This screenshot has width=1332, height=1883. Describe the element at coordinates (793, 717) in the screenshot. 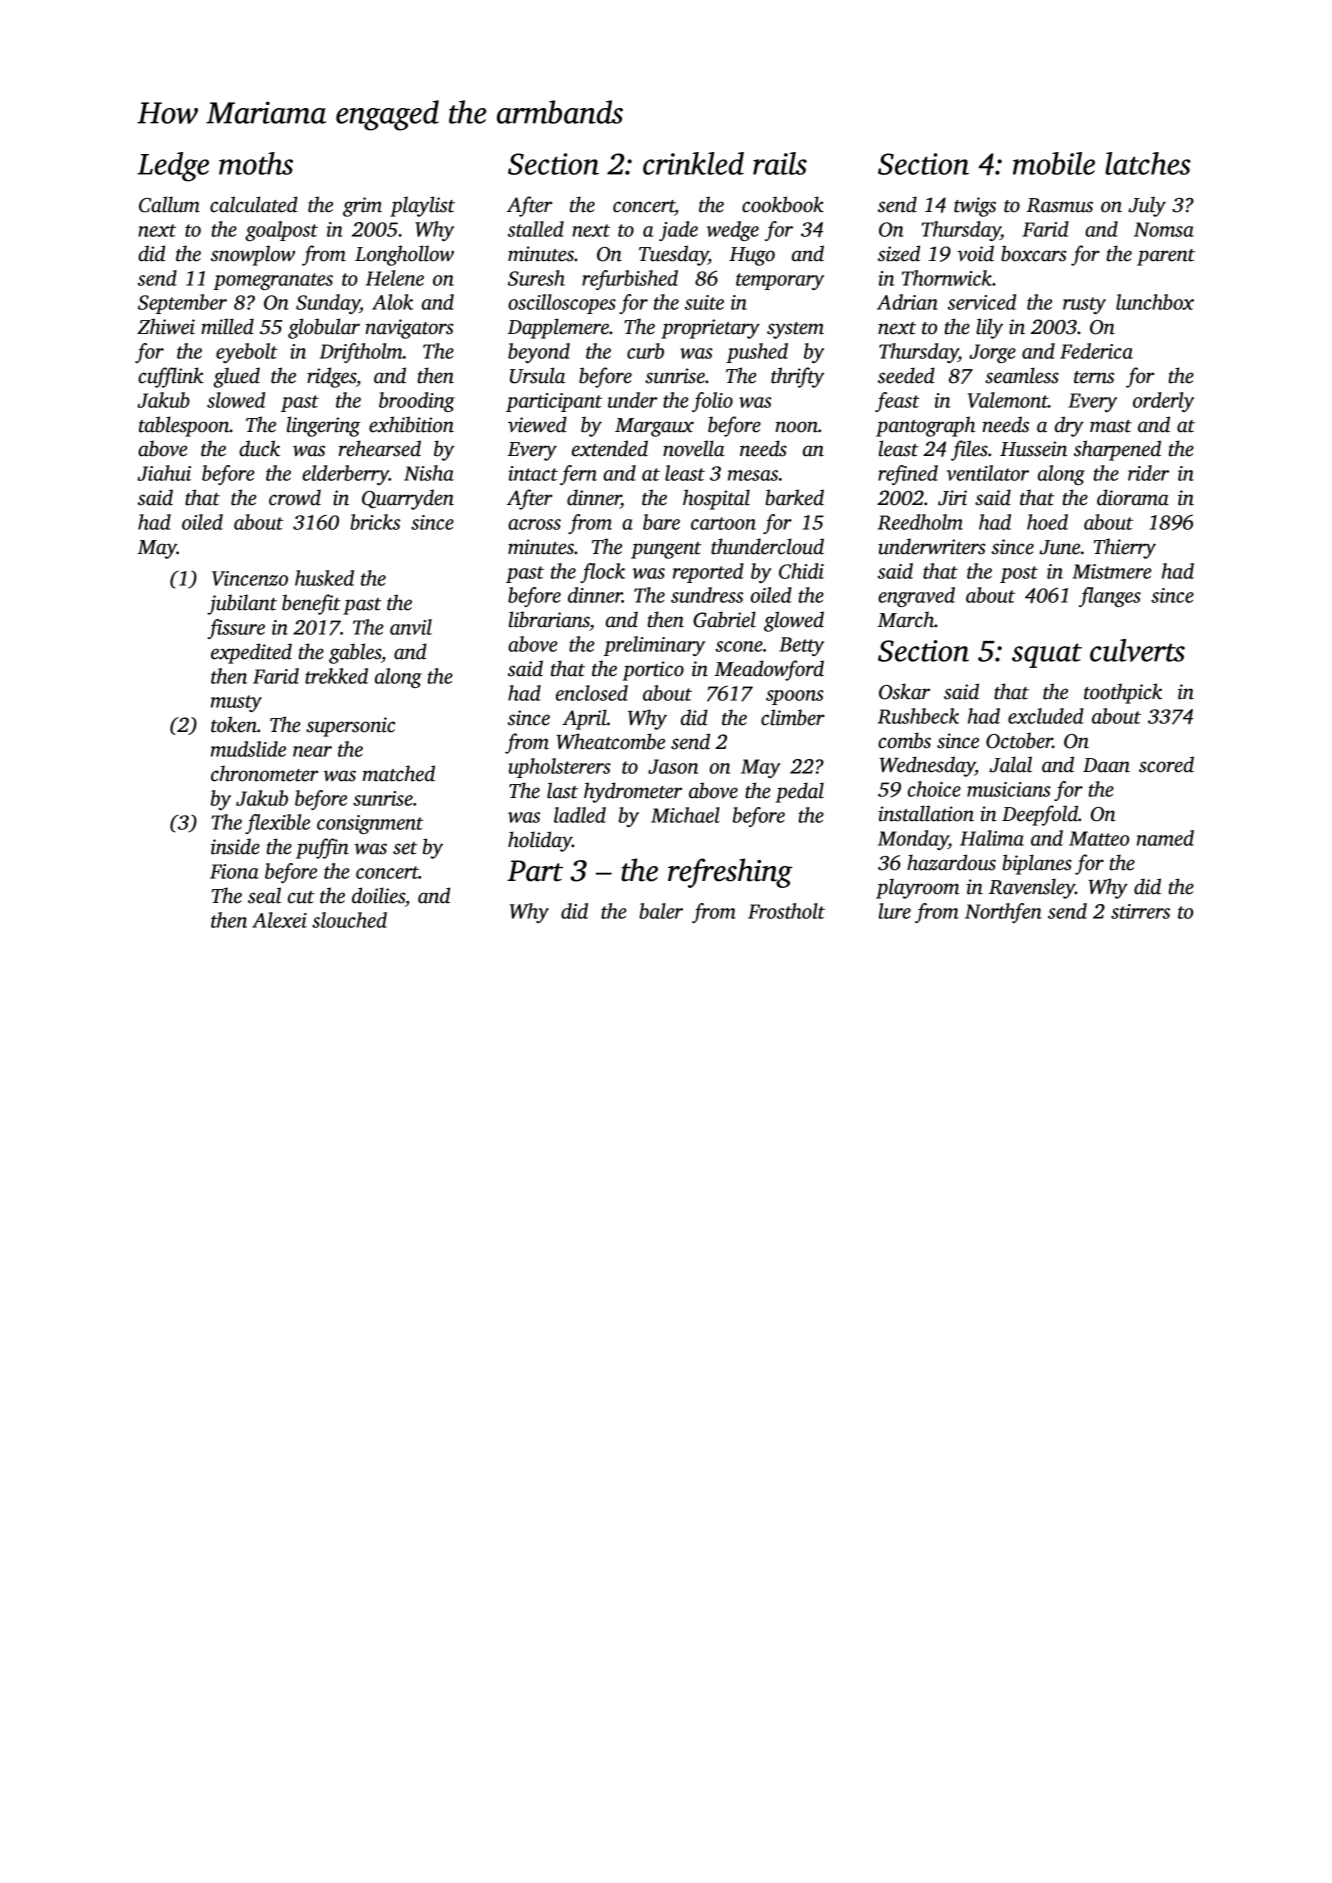

I see `climber` at that location.
